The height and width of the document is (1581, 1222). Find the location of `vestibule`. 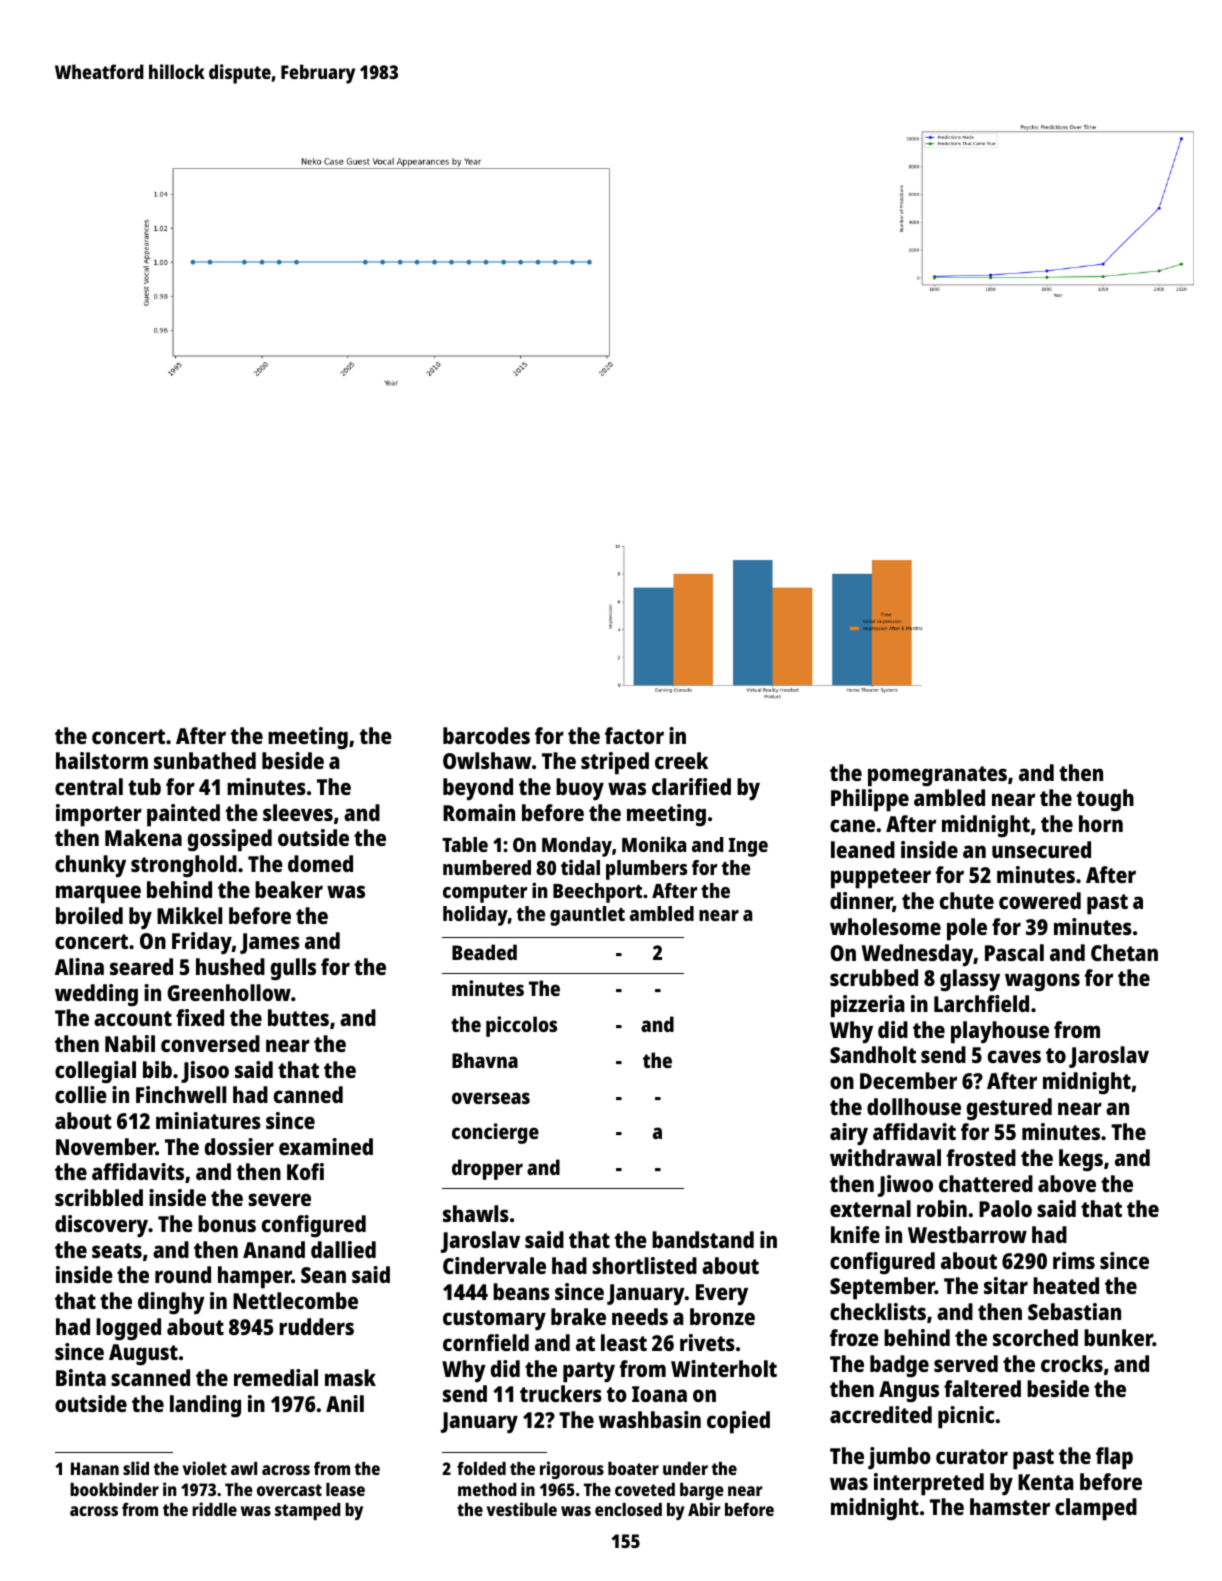

vestibule is located at coordinates (522, 1509).
